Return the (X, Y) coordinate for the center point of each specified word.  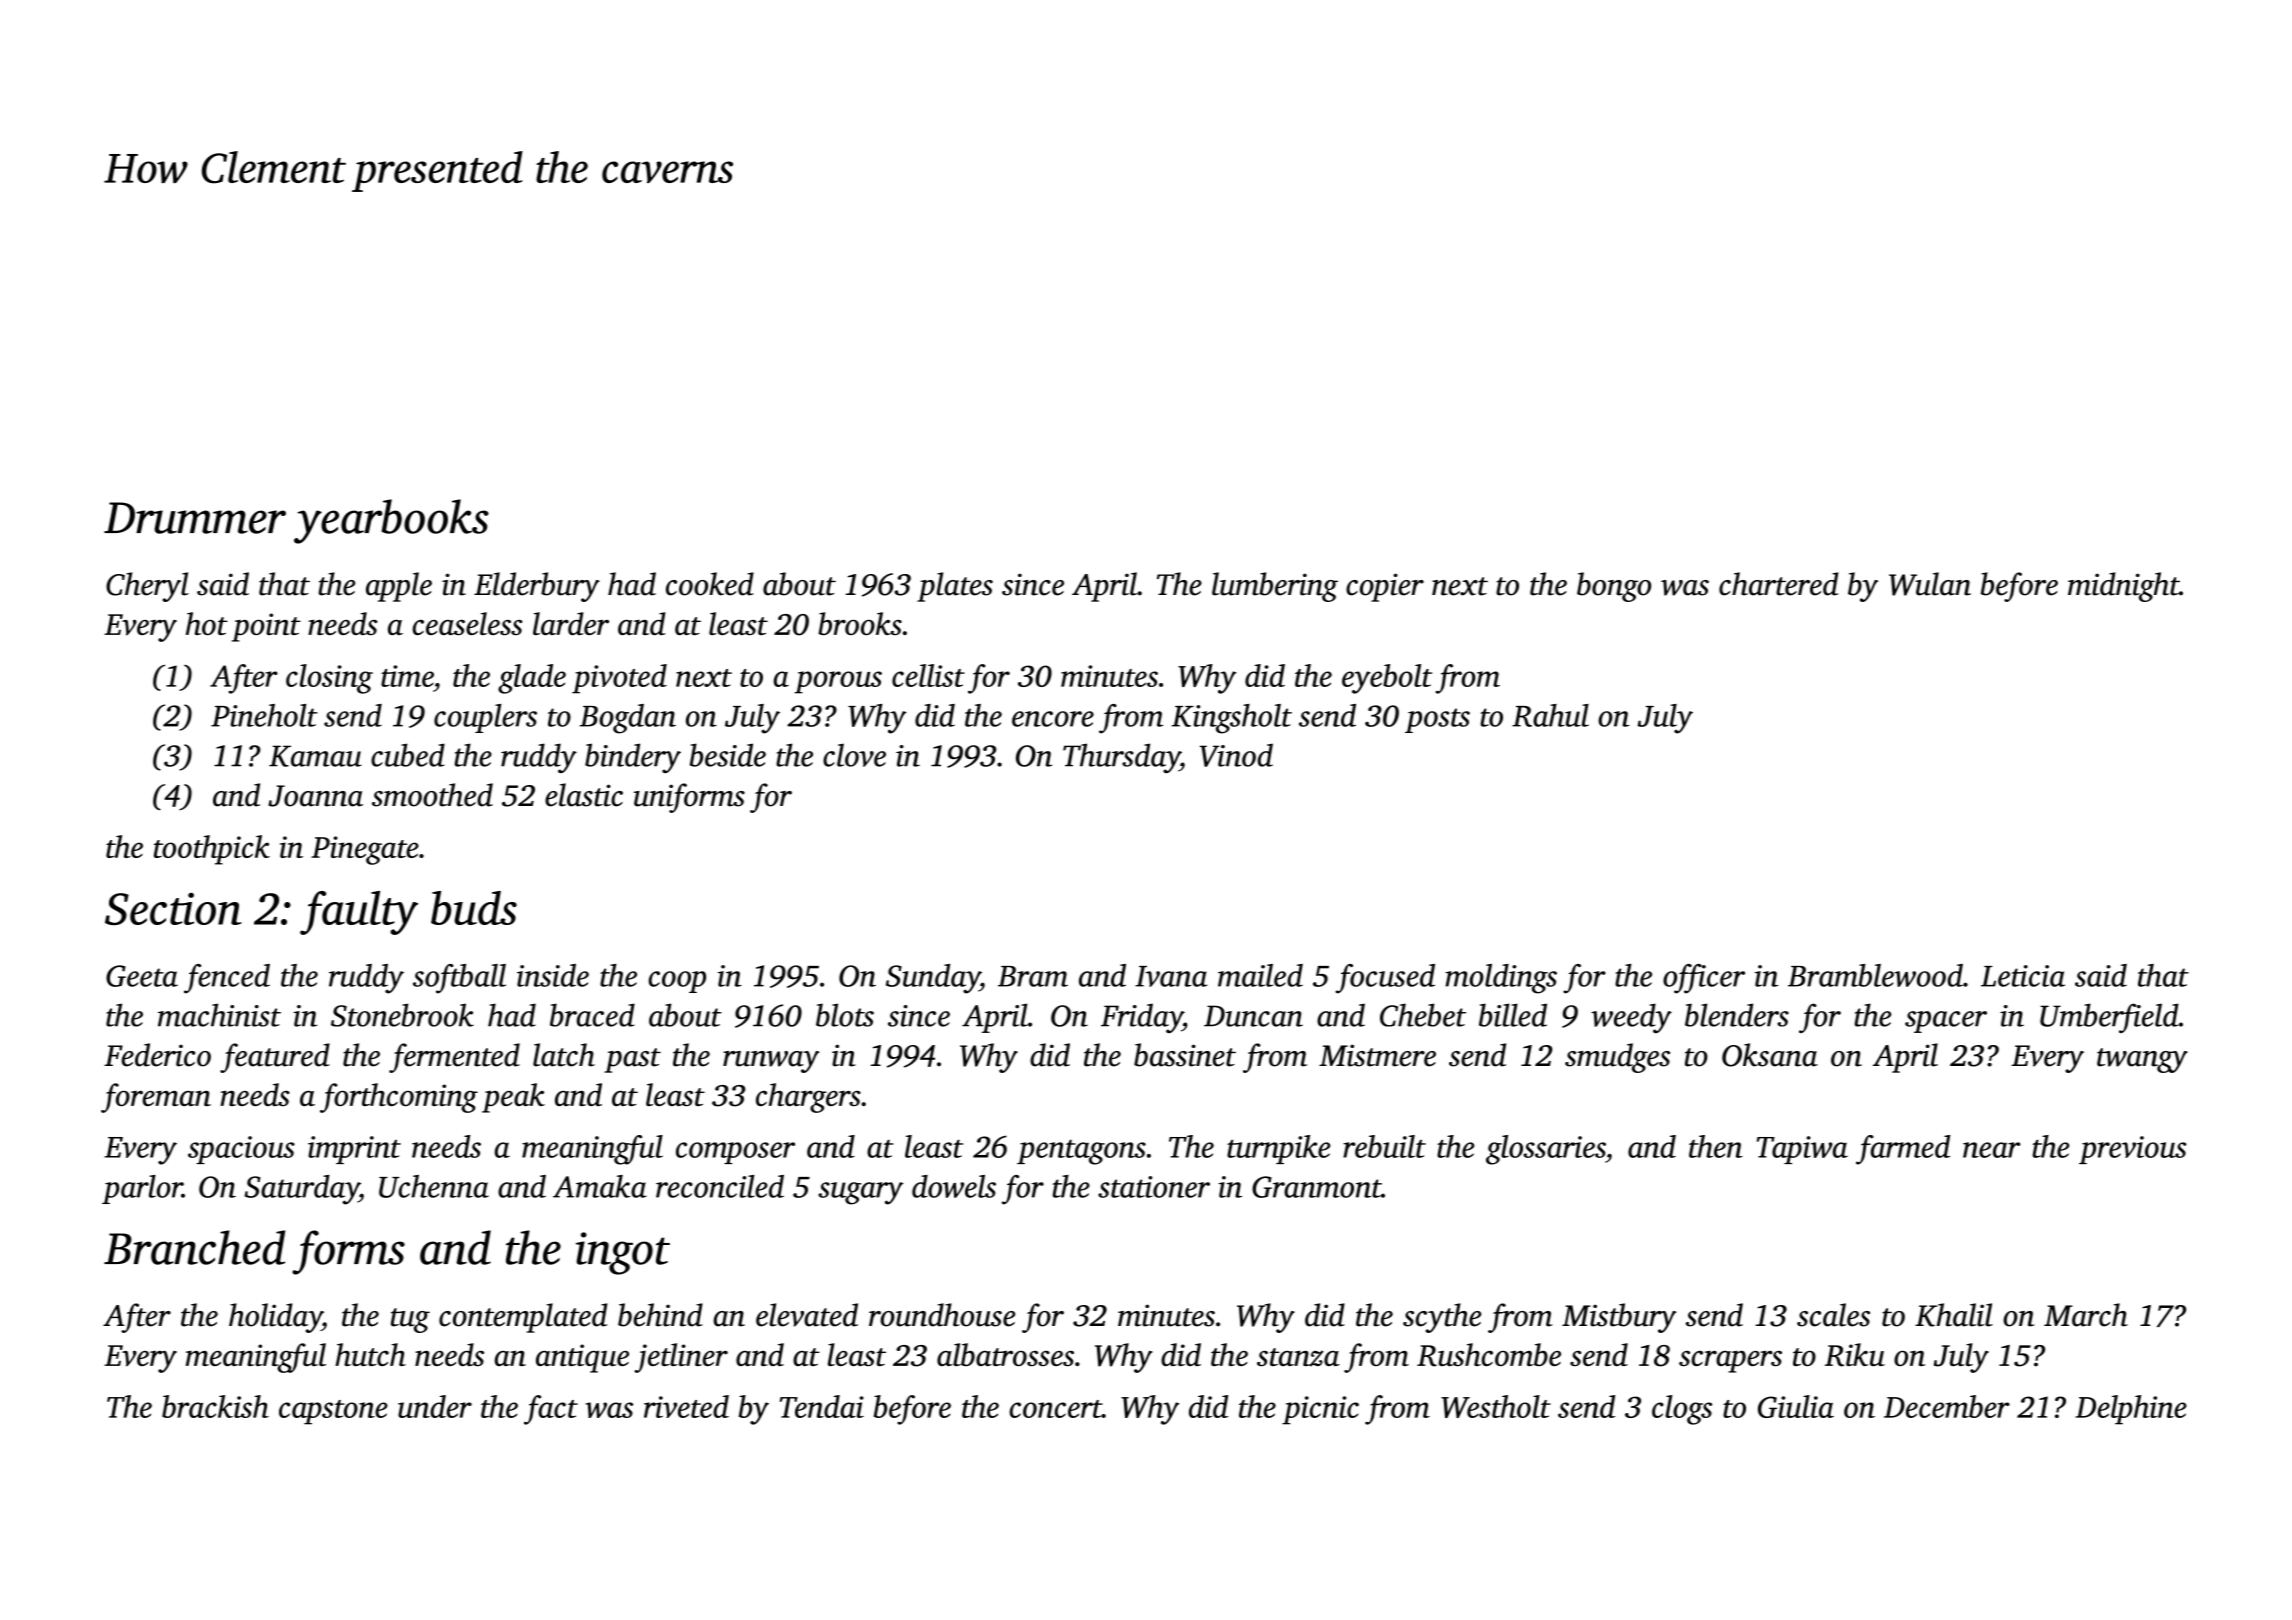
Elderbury (537, 587)
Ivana (1171, 976)
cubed (408, 755)
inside (553, 975)
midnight (2123, 587)
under (435, 1406)
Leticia (2023, 976)
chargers (808, 1098)
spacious (241, 1150)
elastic (584, 795)
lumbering (1275, 587)
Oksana (1770, 1055)
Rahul (1550, 715)
